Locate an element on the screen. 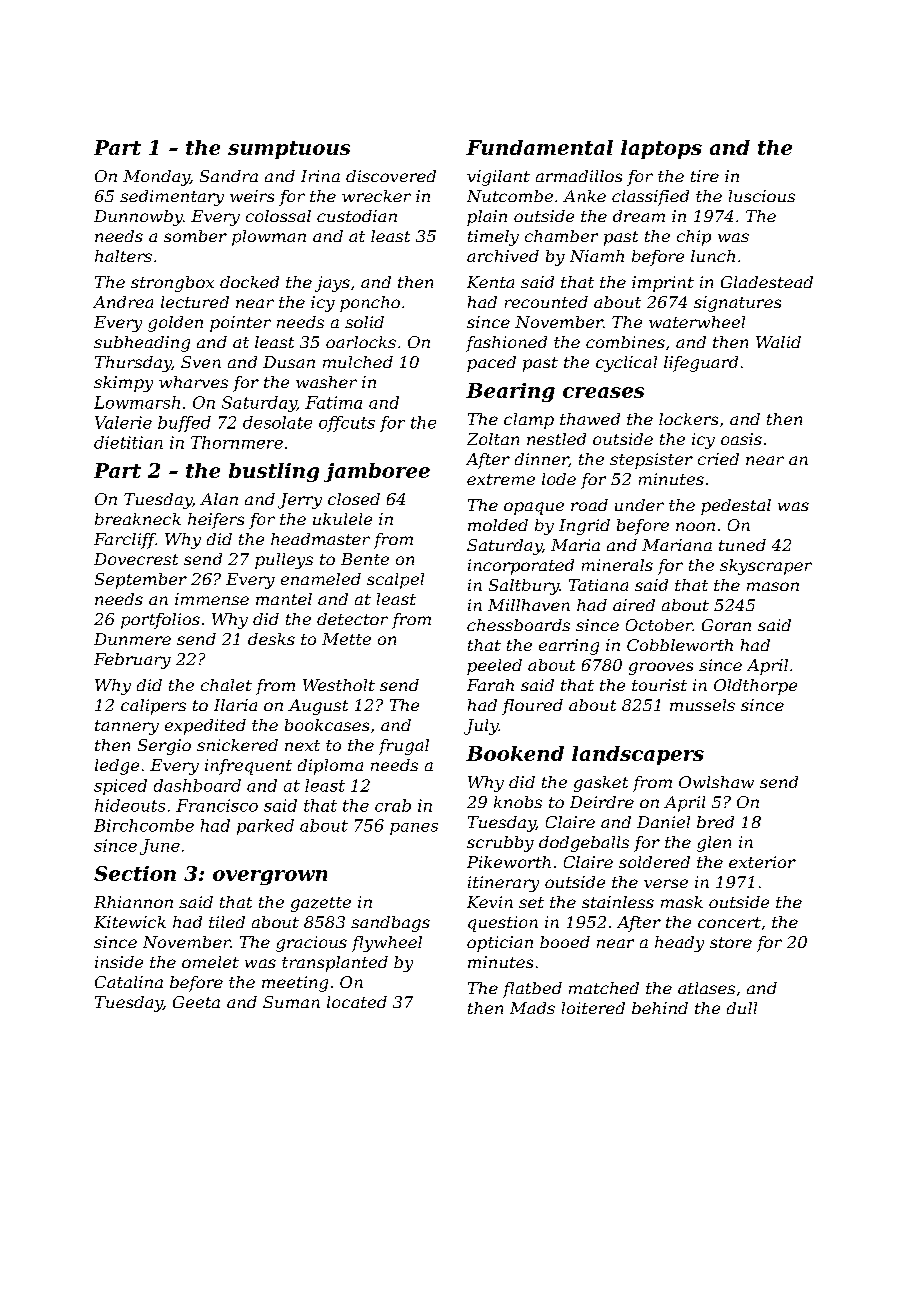 This screenshot has height=1316, width=908. Geeta is located at coordinates (196, 1002).
